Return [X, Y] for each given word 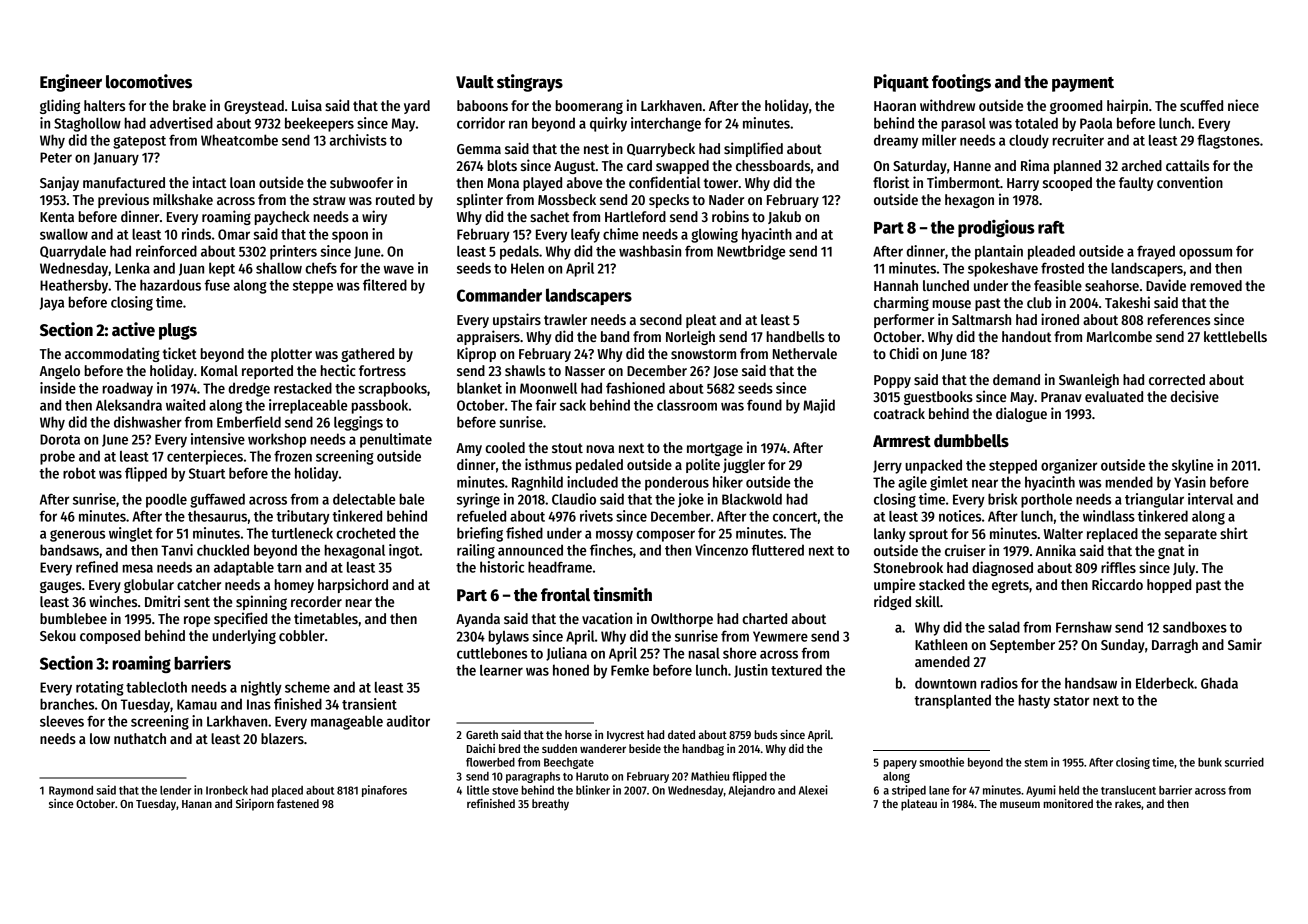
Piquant [901, 83]
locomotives [149, 81]
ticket [180, 353]
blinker [593, 790]
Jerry [887, 467]
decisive [1194, 396]
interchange [666, 124]
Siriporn [255, 805]
